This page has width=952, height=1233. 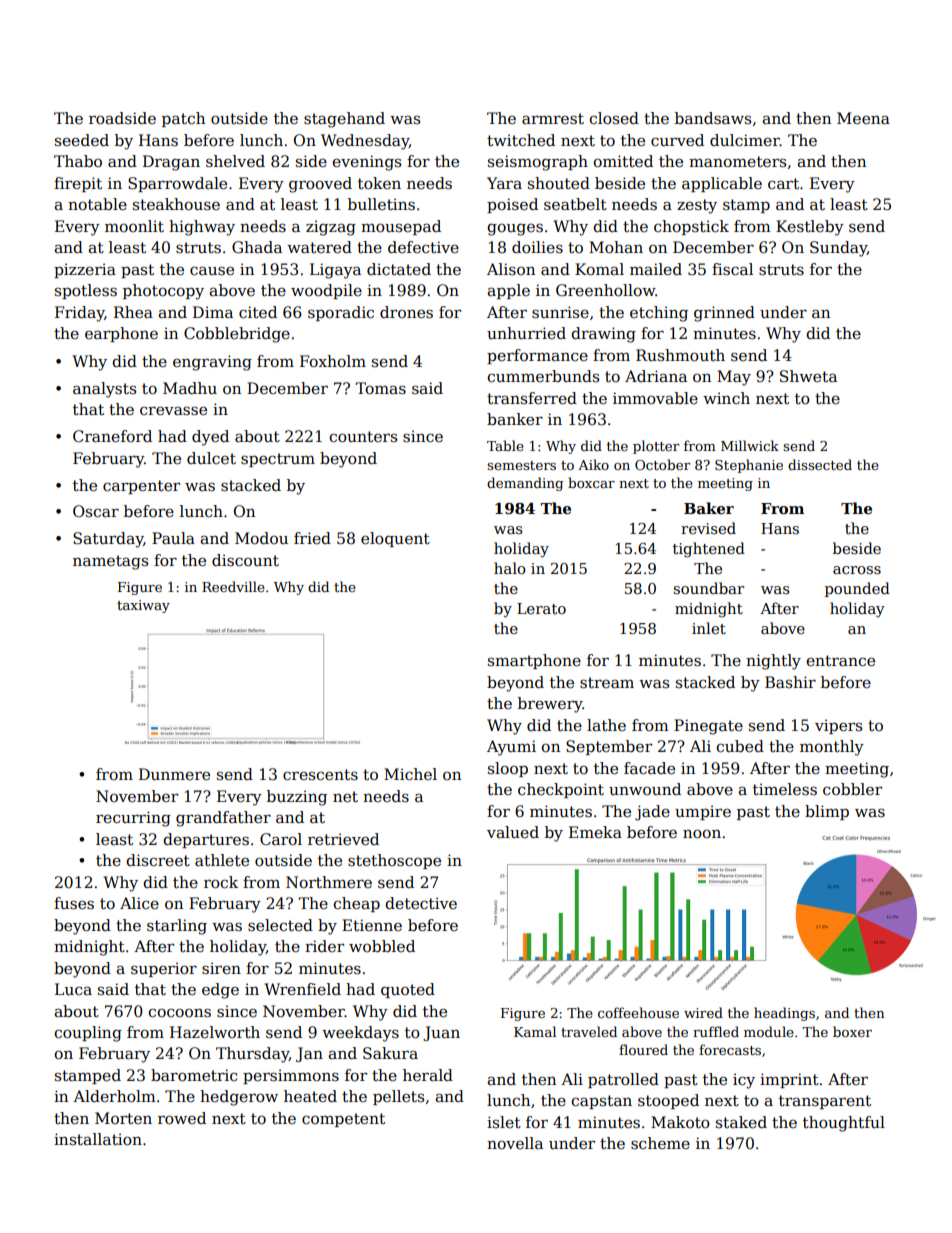 What do you see at coordinates (709, 588) in the page?
I see `soundbar` at bounding box center [709, 588].
